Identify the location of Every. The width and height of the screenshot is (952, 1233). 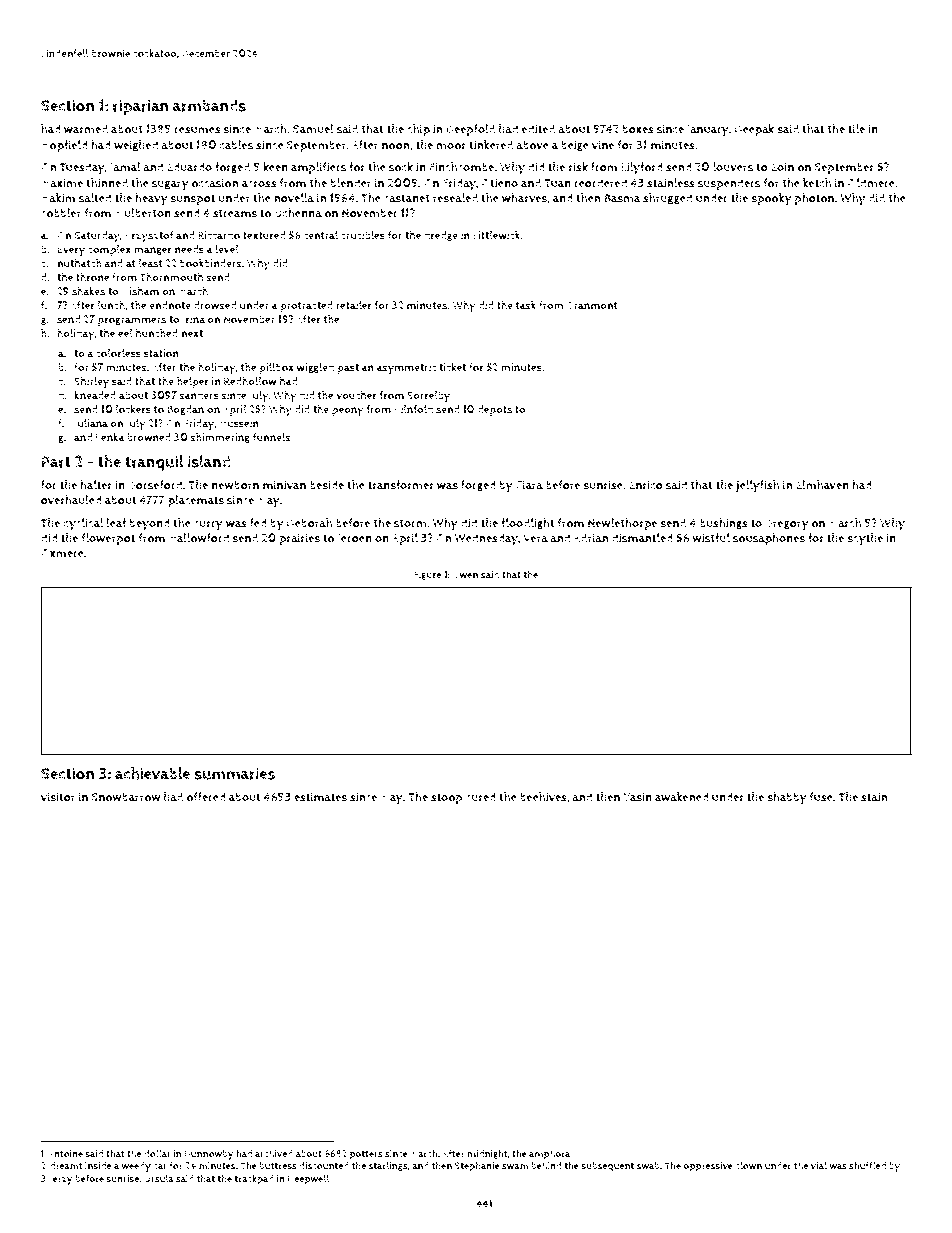
(71, 251).
